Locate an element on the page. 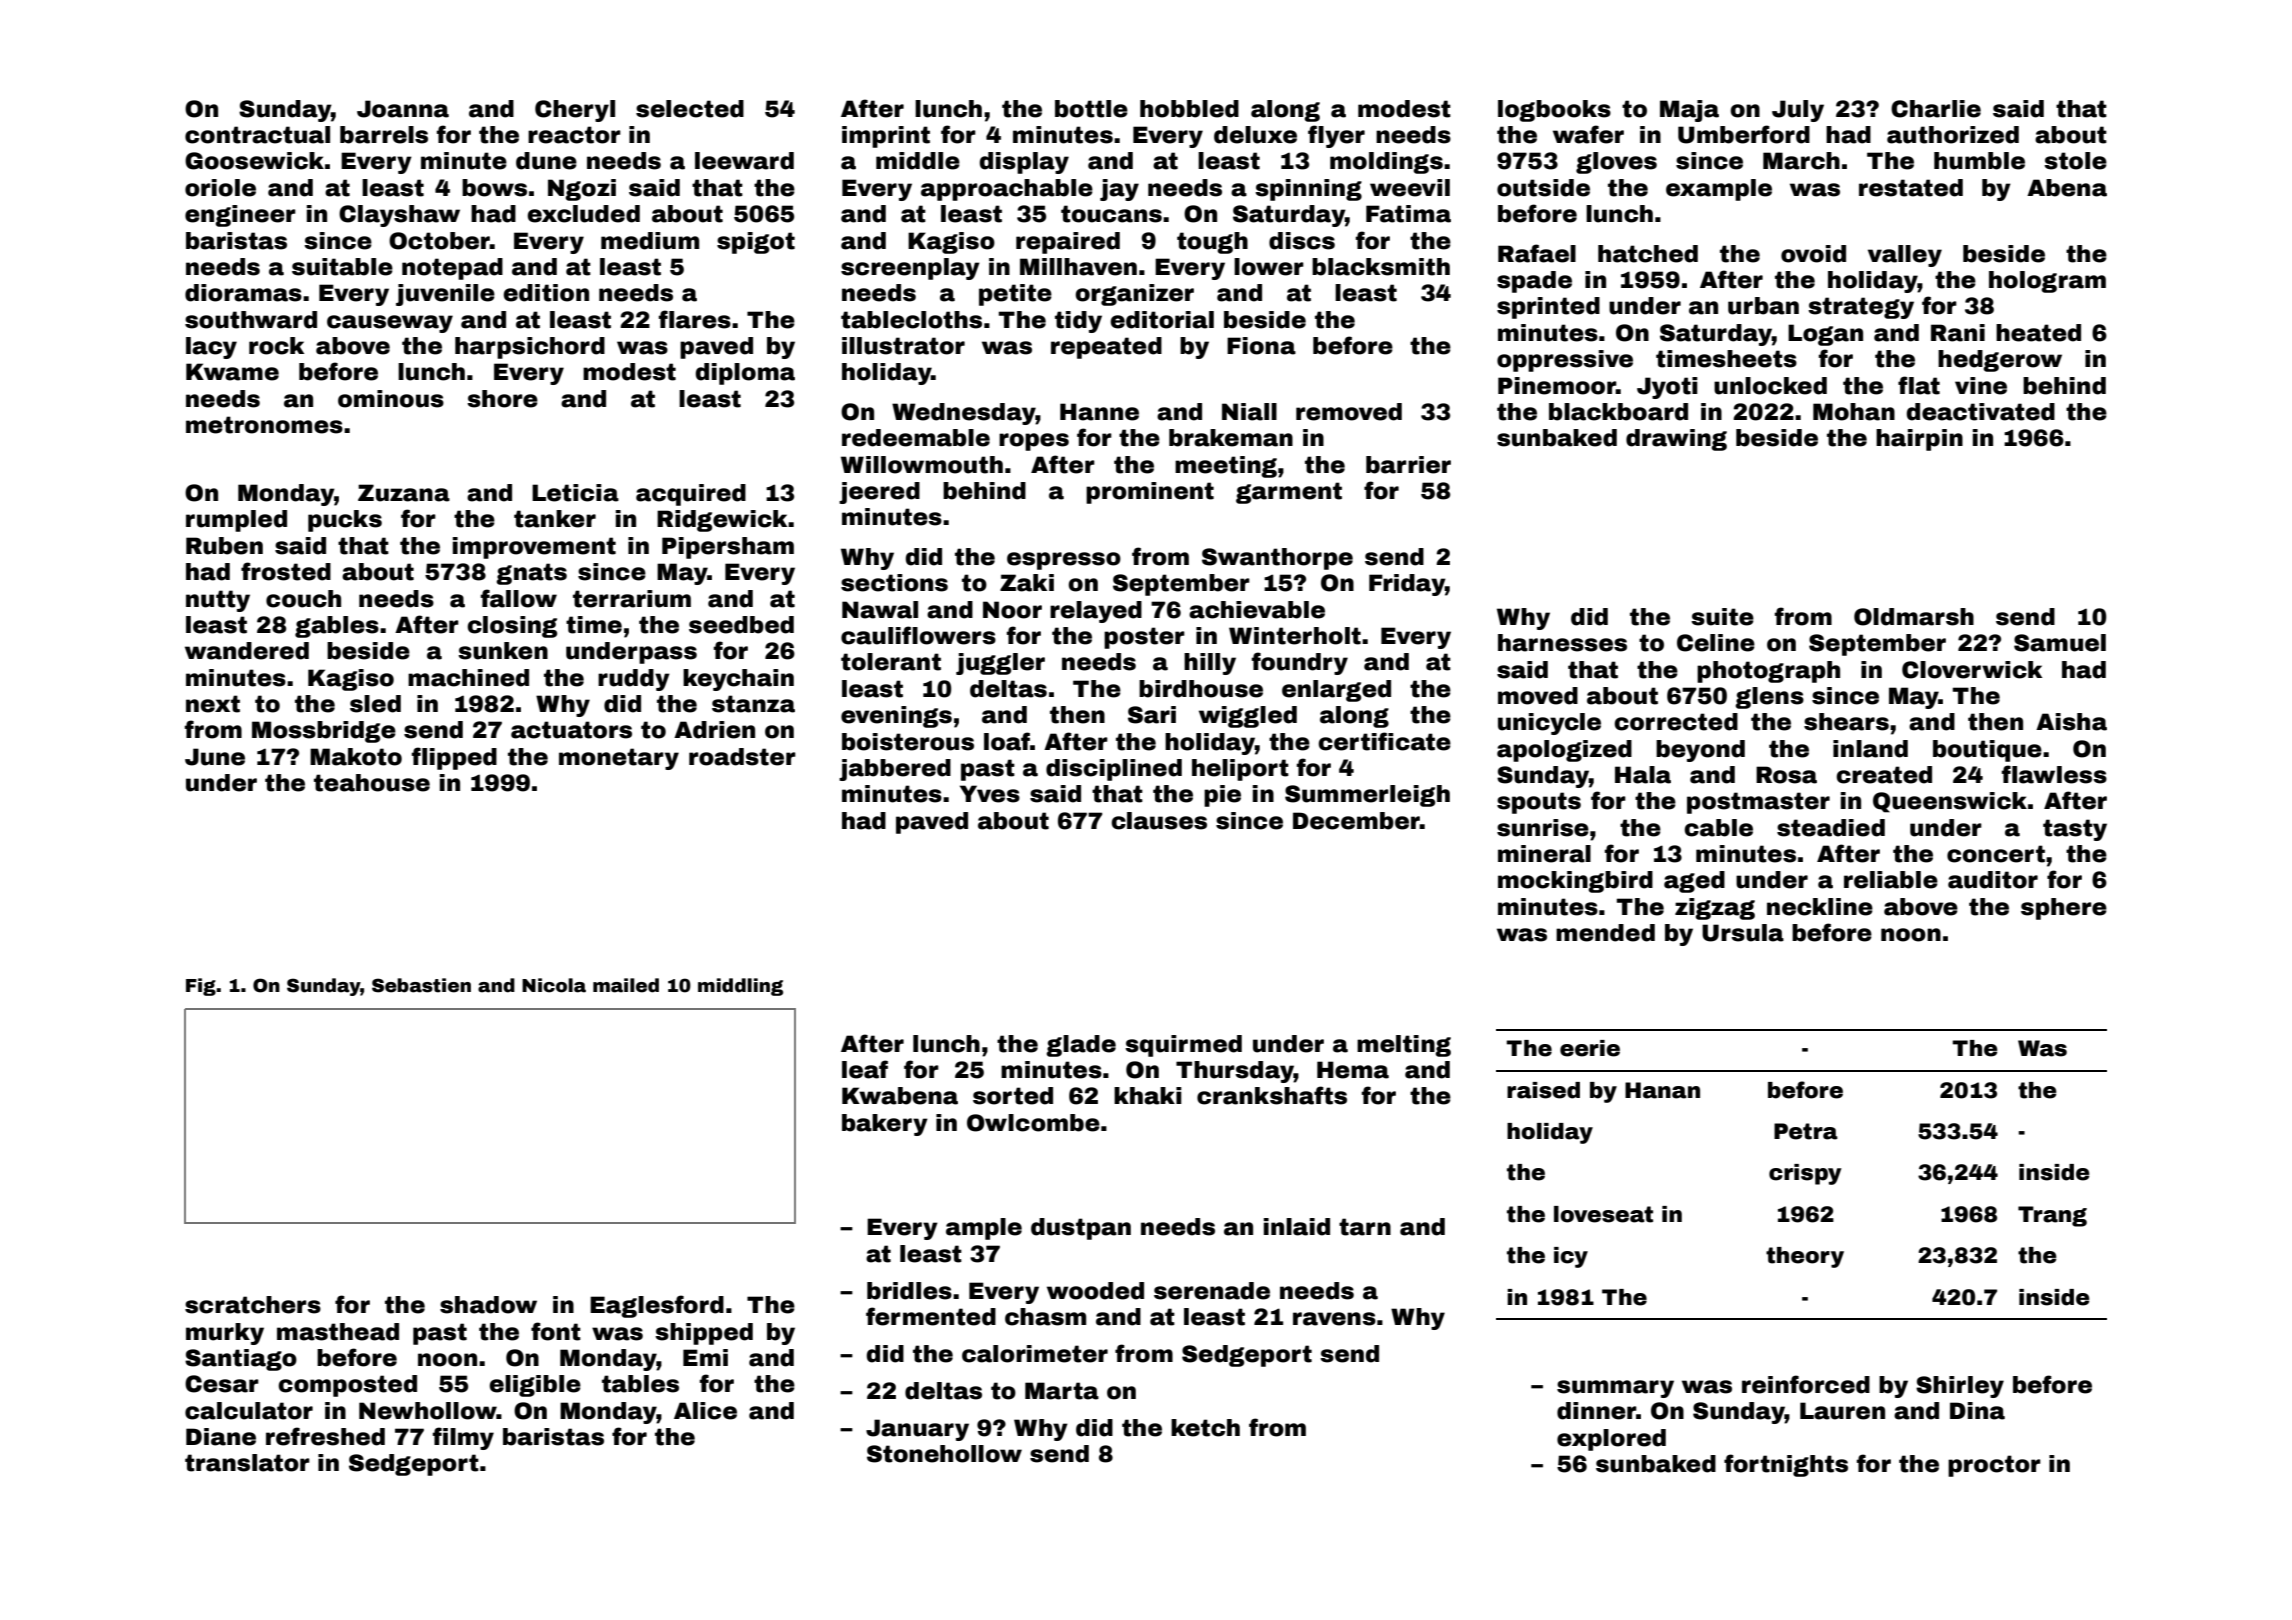  Joanna is located at coordinates (403, 109).
